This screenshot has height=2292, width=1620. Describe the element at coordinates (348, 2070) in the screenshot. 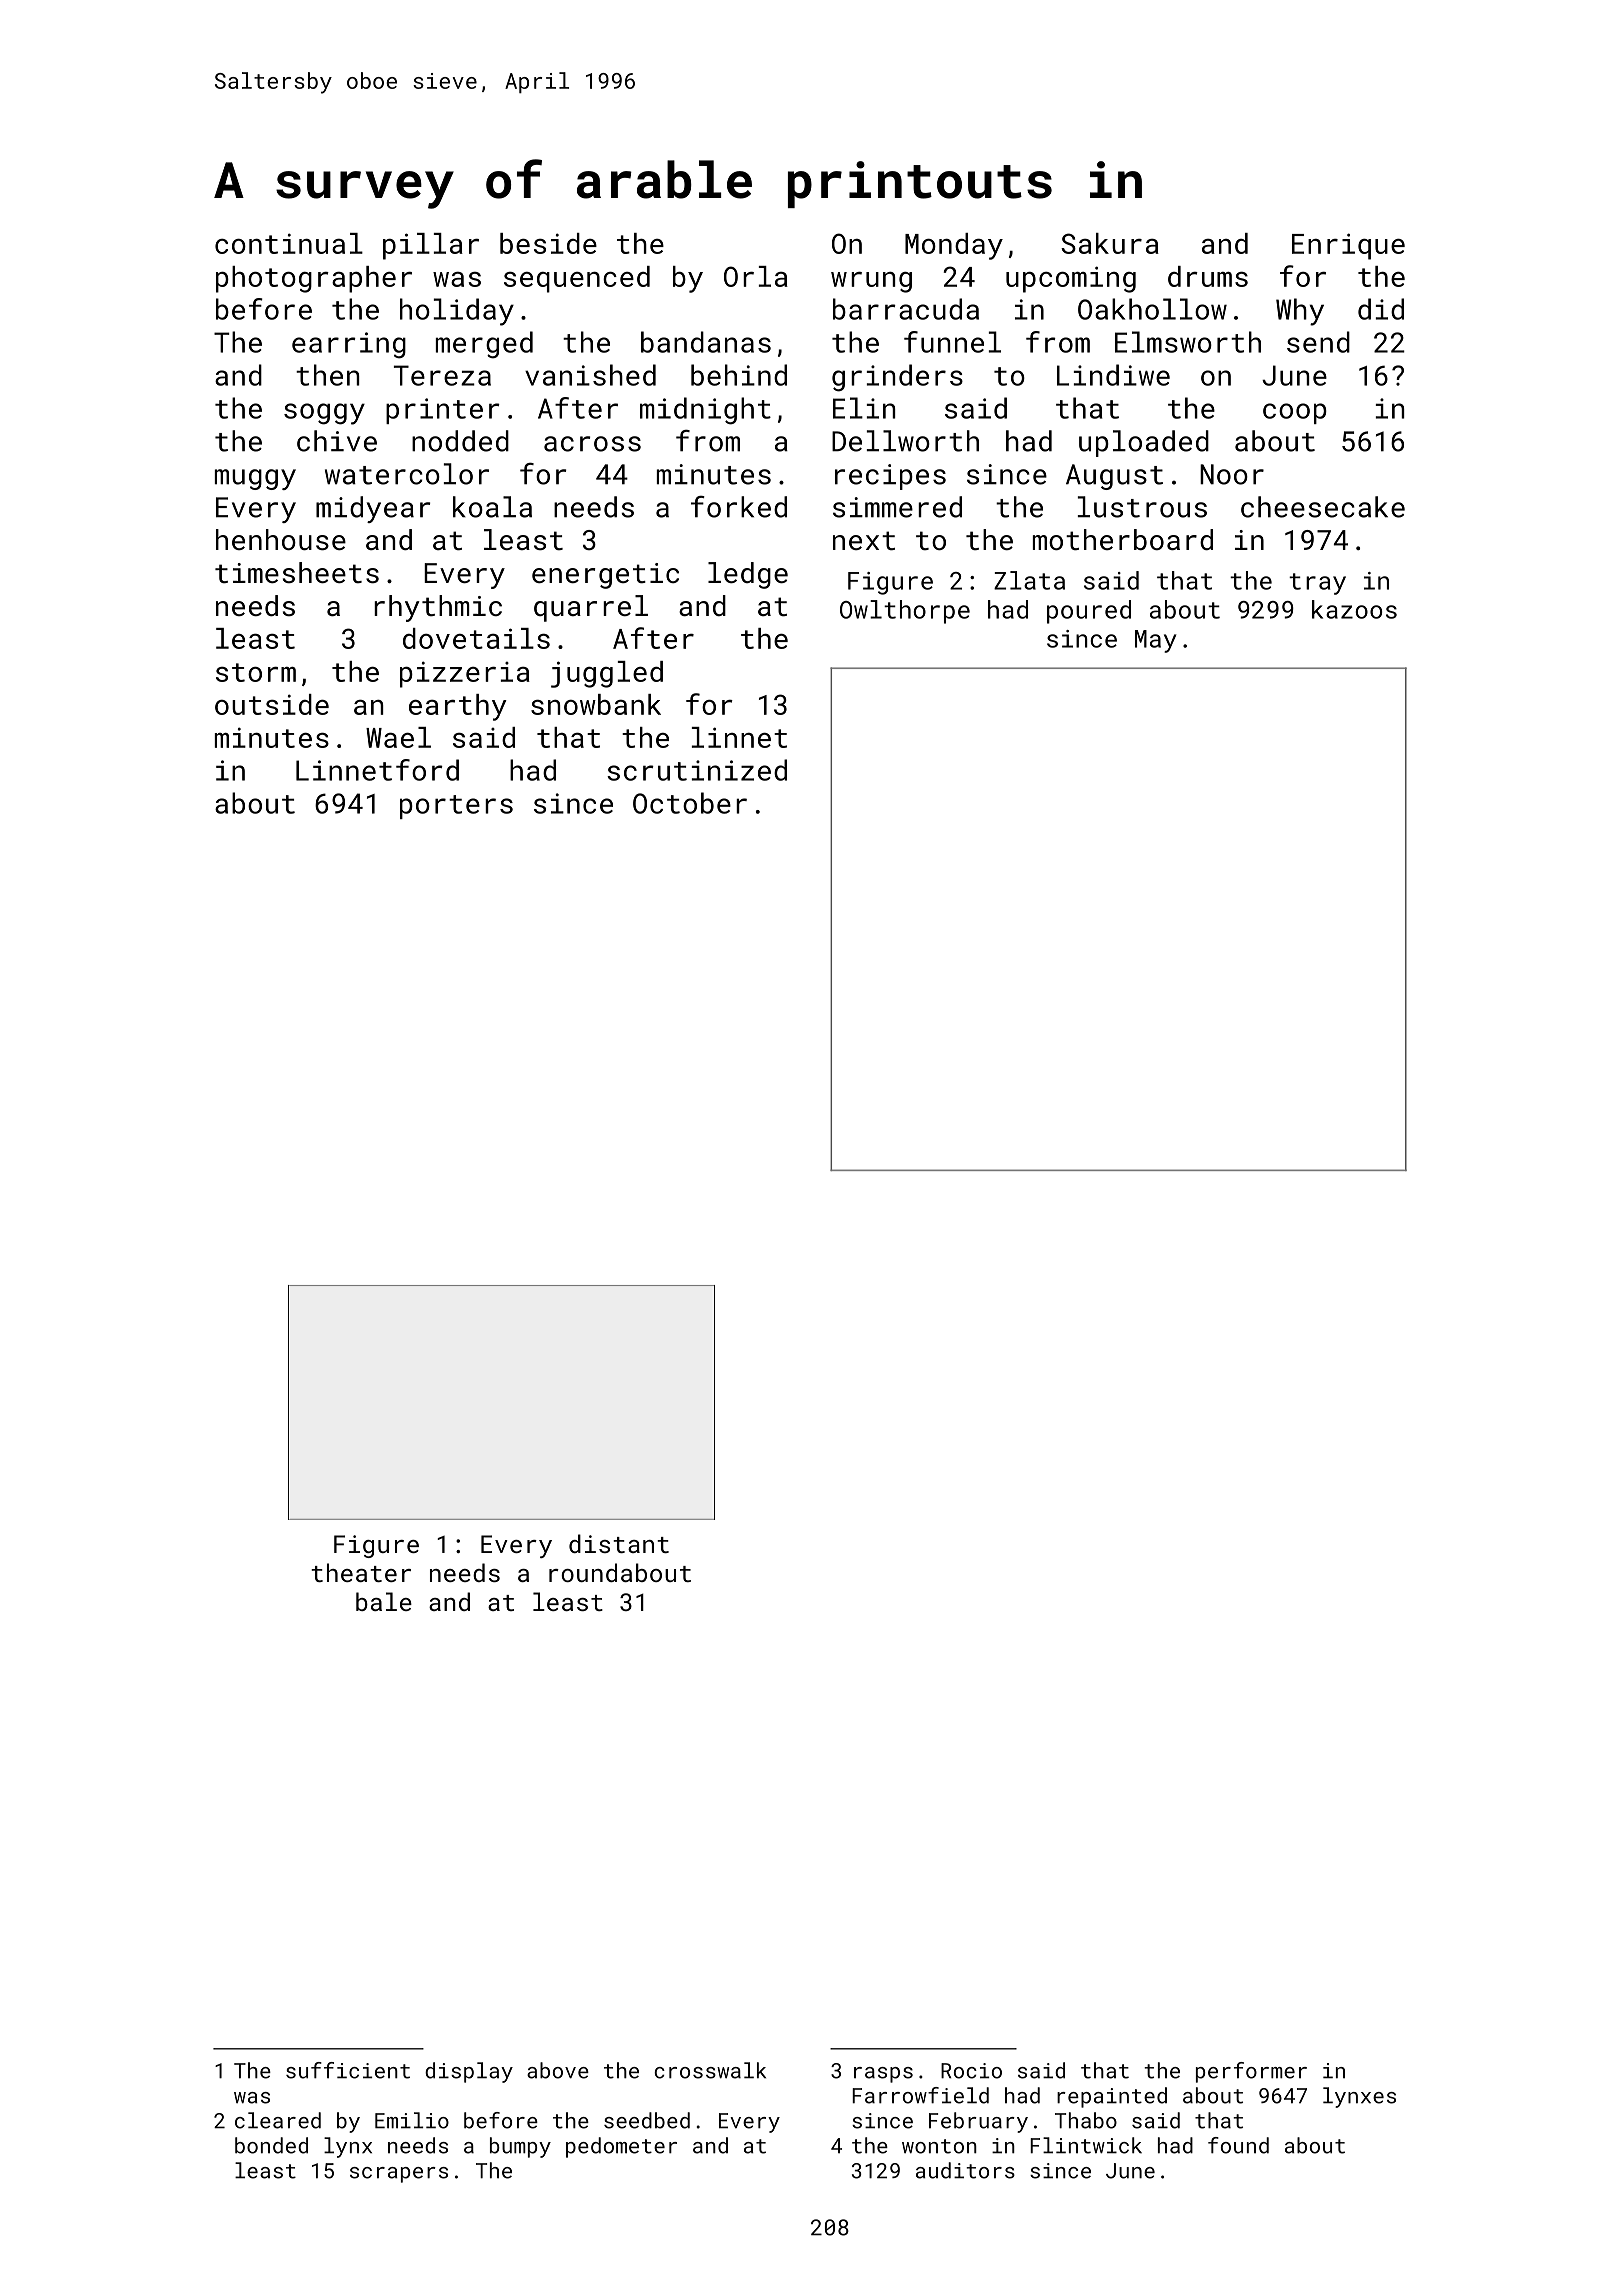

I see `sufficient` at that location.
